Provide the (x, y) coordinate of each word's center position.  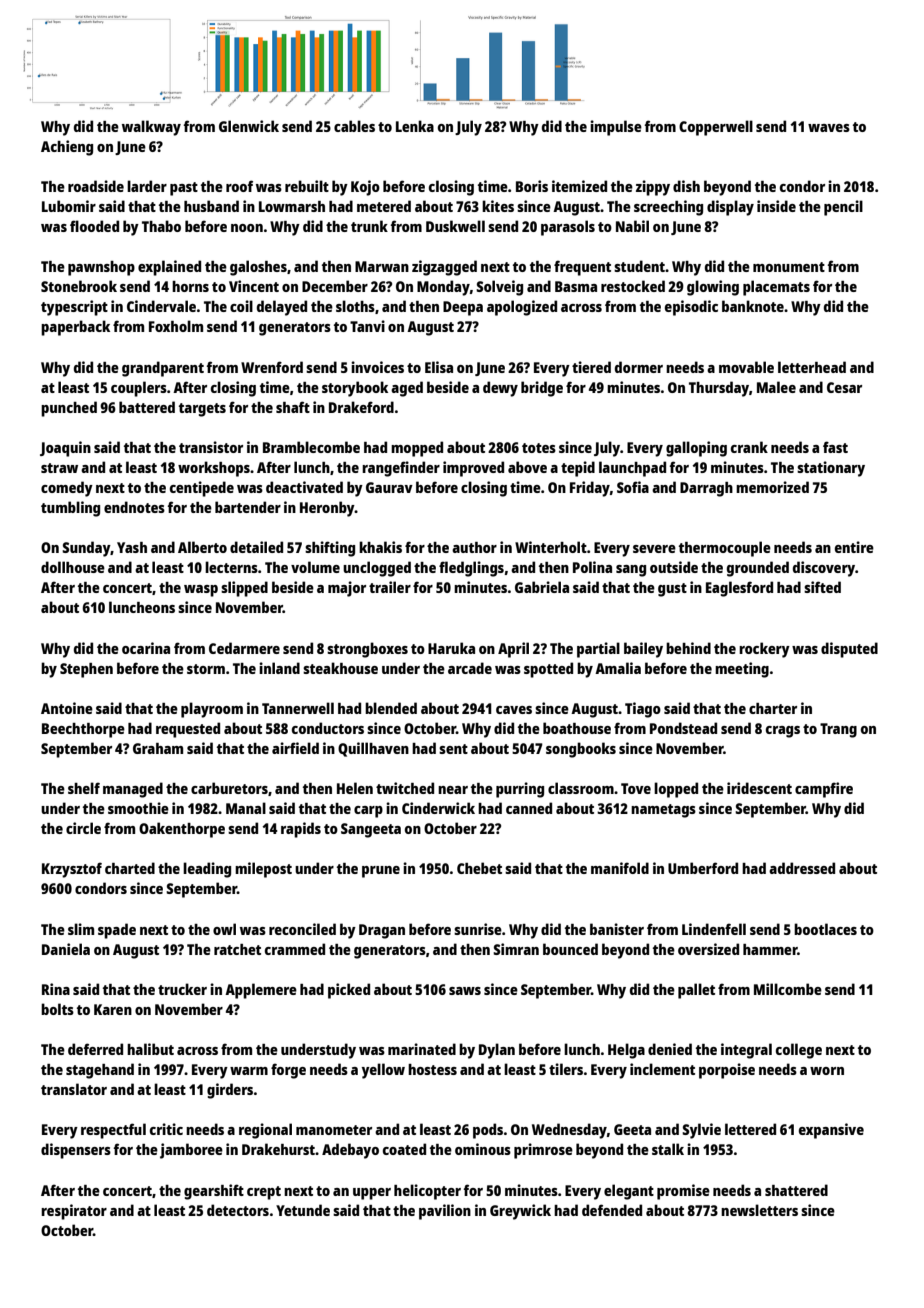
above (527, 467)
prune (381, 872)
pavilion (445, 1212)
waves (829, 128)
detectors (238, 1210)
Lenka (415, 126)
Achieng (67, 148)
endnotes (134, 507)
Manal (246, 808)
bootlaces (825, 929)
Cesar (844, 387)
